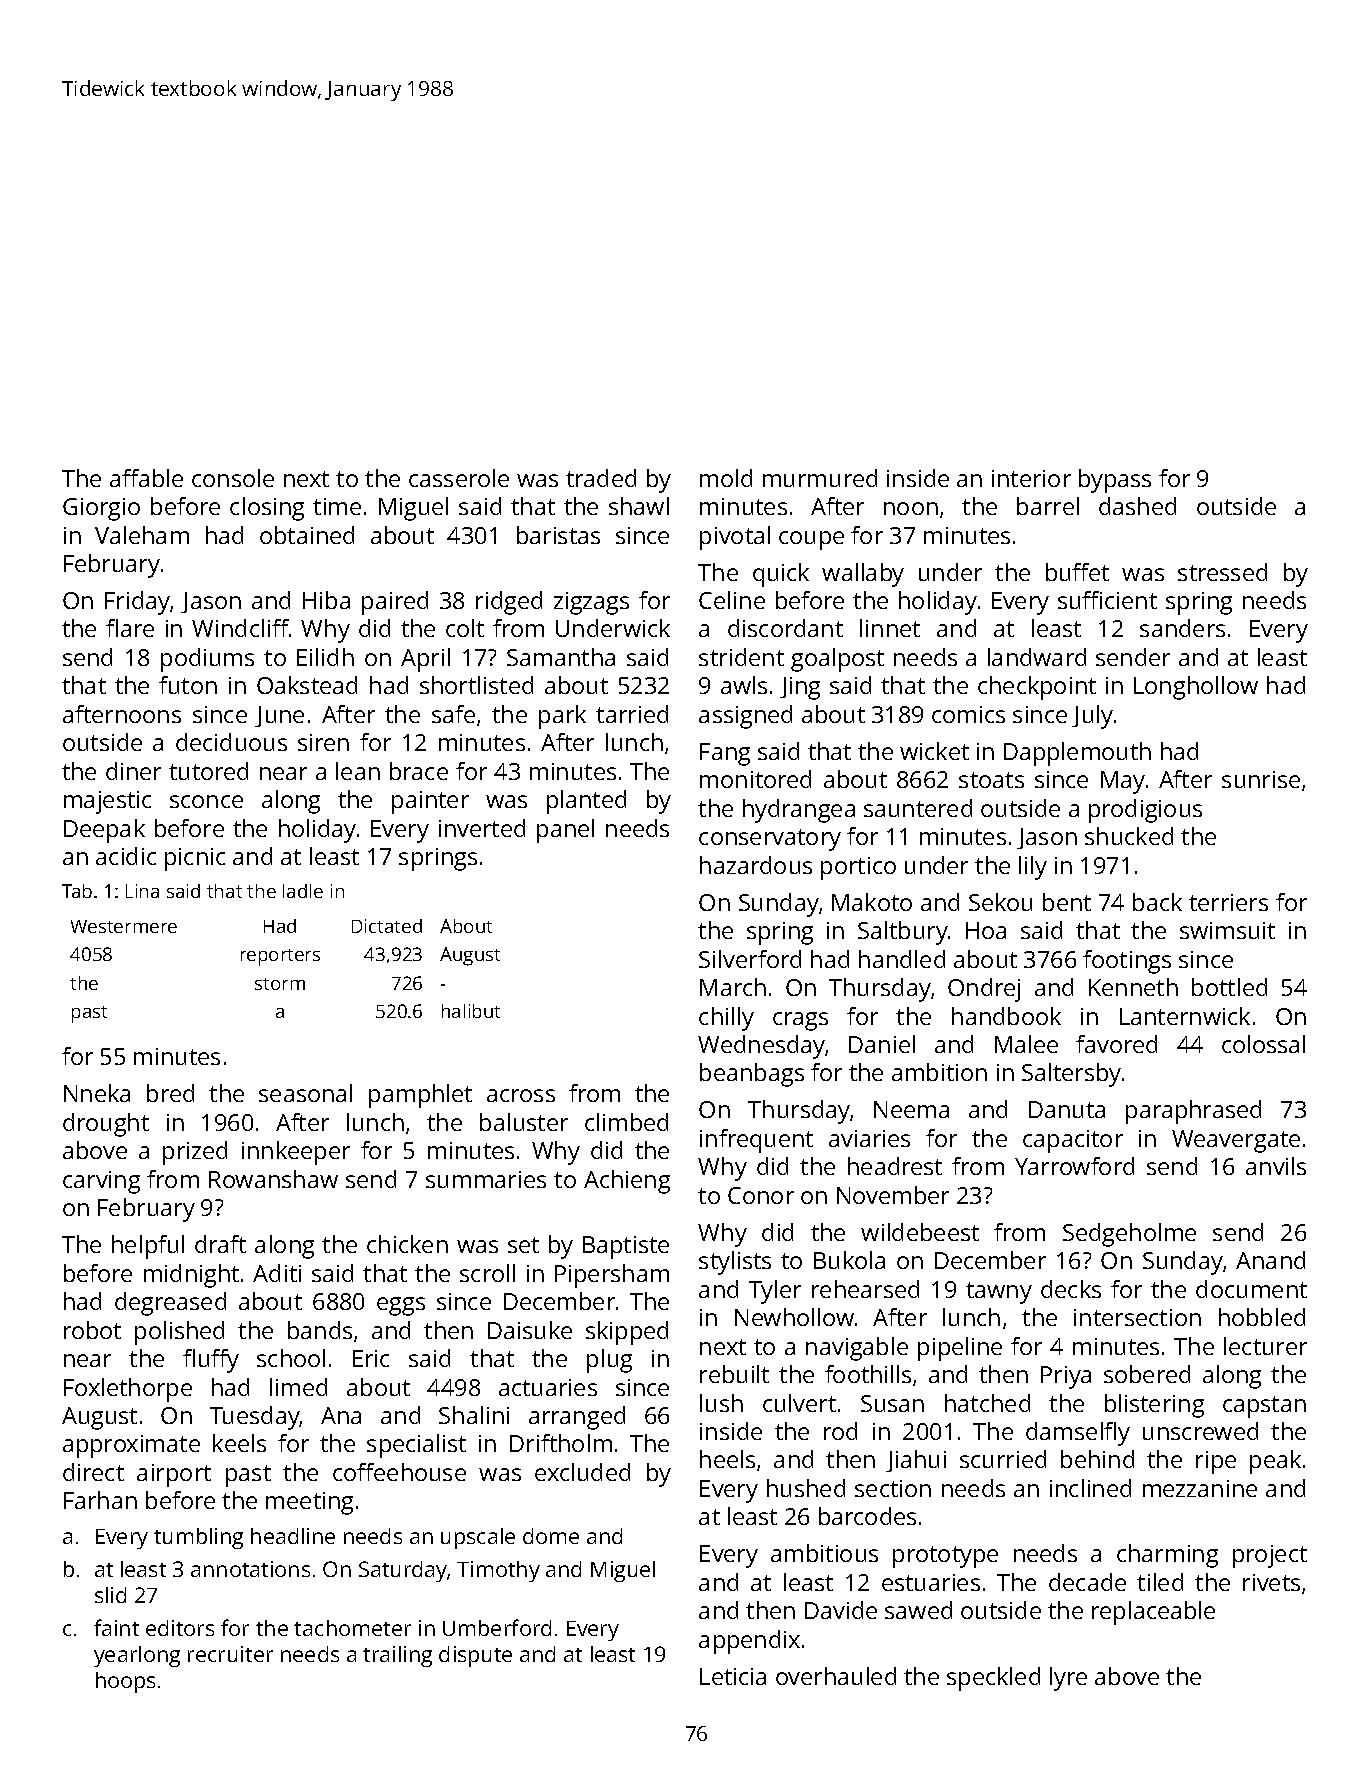 The height and width of the document is (1774, 1370). Describe the element at coordinates (836, 1676) in the document. I see `overhauled` at that location.
